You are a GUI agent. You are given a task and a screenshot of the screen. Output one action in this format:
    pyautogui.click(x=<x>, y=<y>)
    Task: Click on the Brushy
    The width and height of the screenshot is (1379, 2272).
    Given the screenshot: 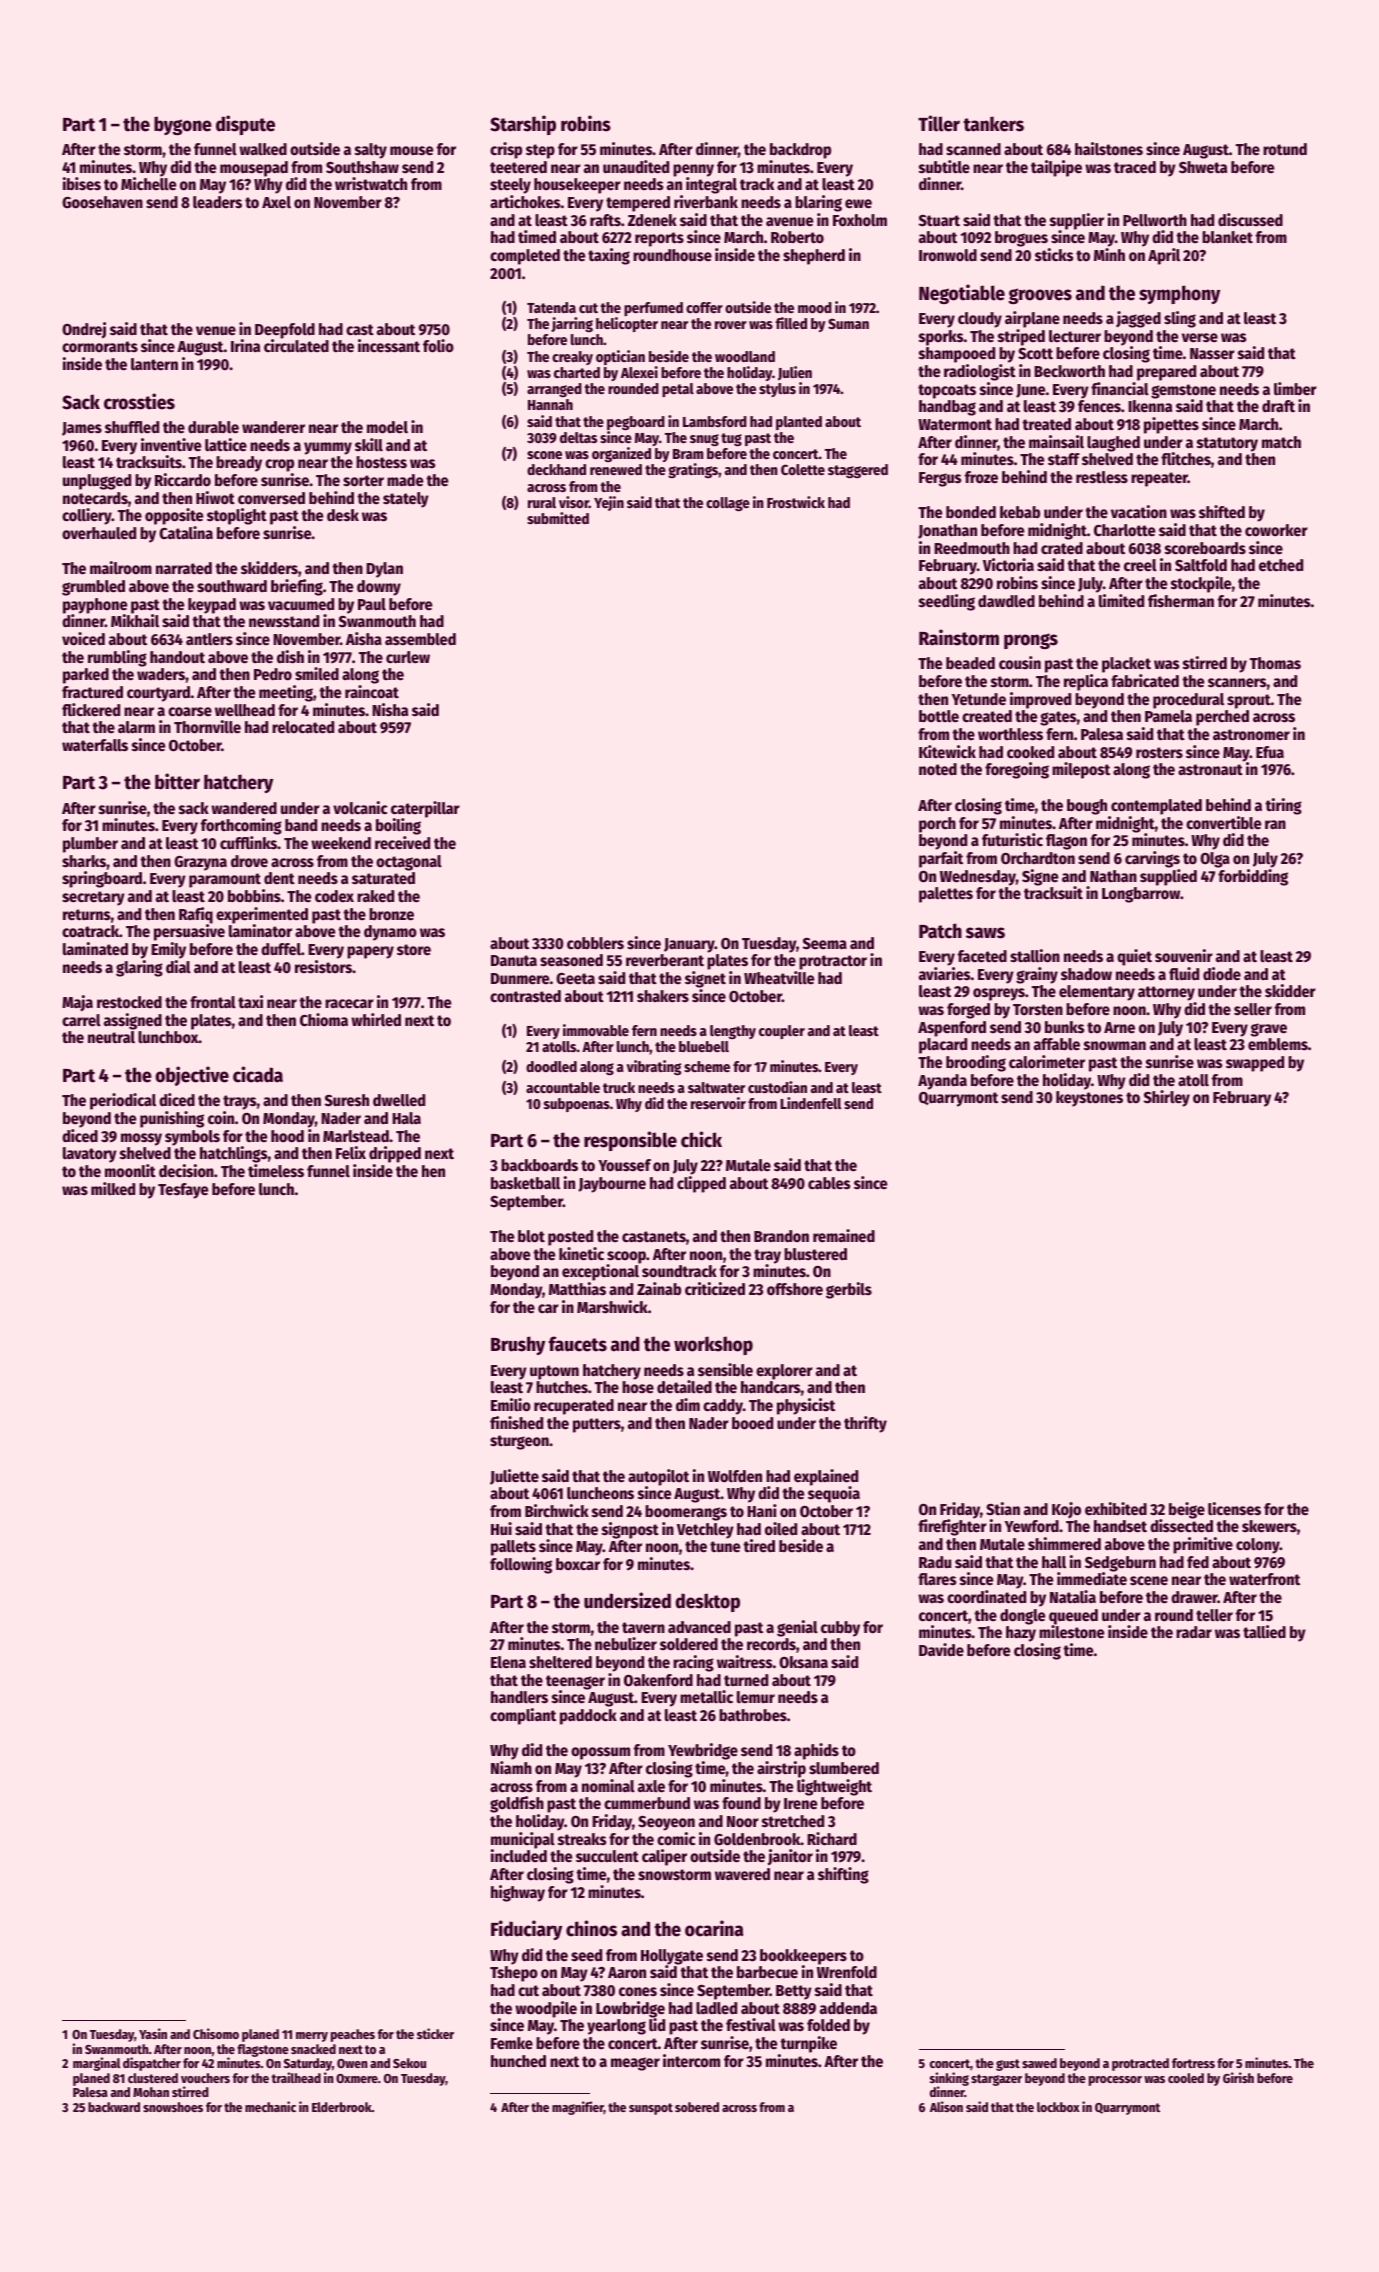 What is the action you would take?
    pyautogui.click(x=518, y=1345)
